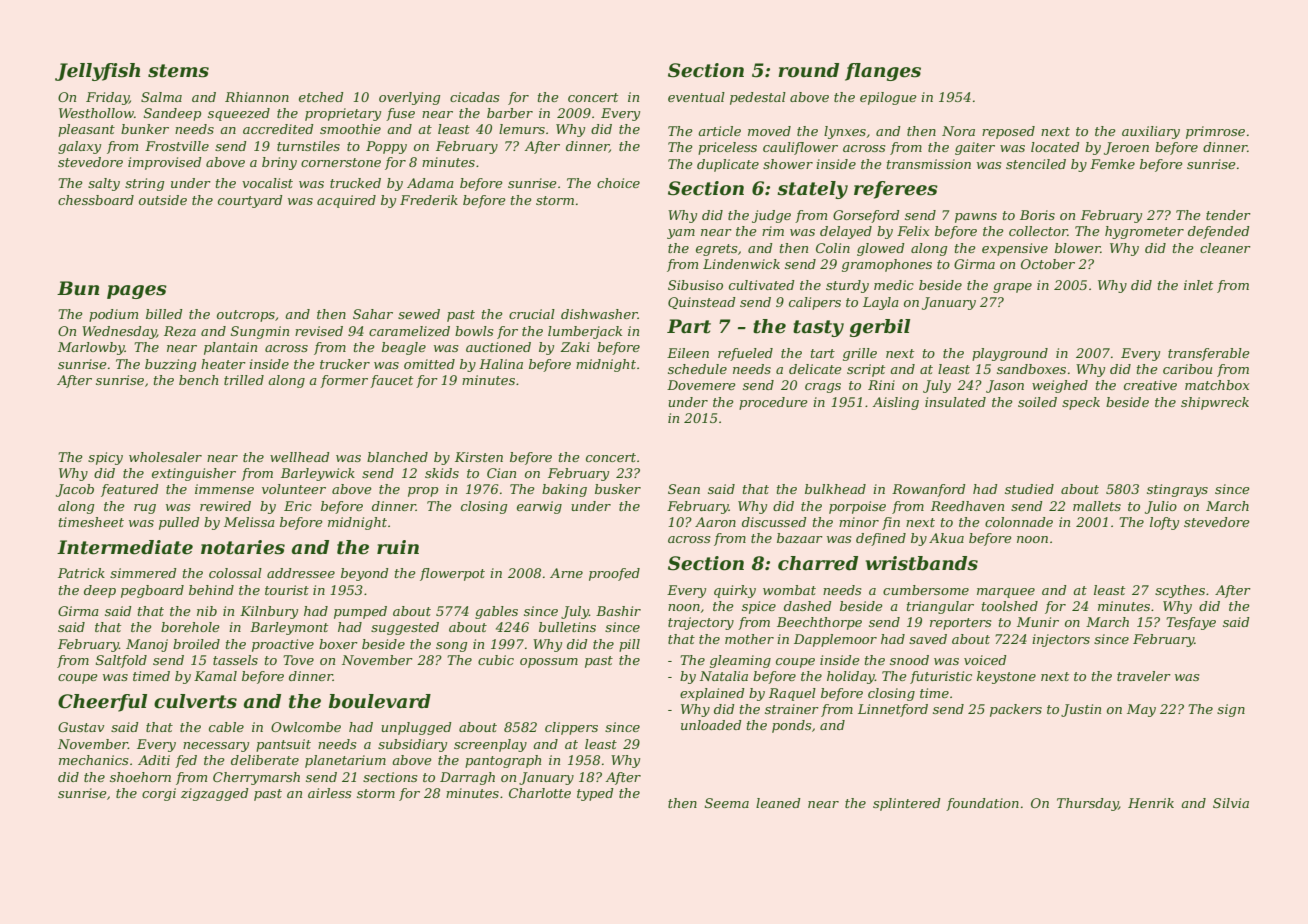 Image resolution: width=1308 pixels, height=924 pixels. Describe the element at coordinates (329, 793) in the document. I see `airless` at that location.
